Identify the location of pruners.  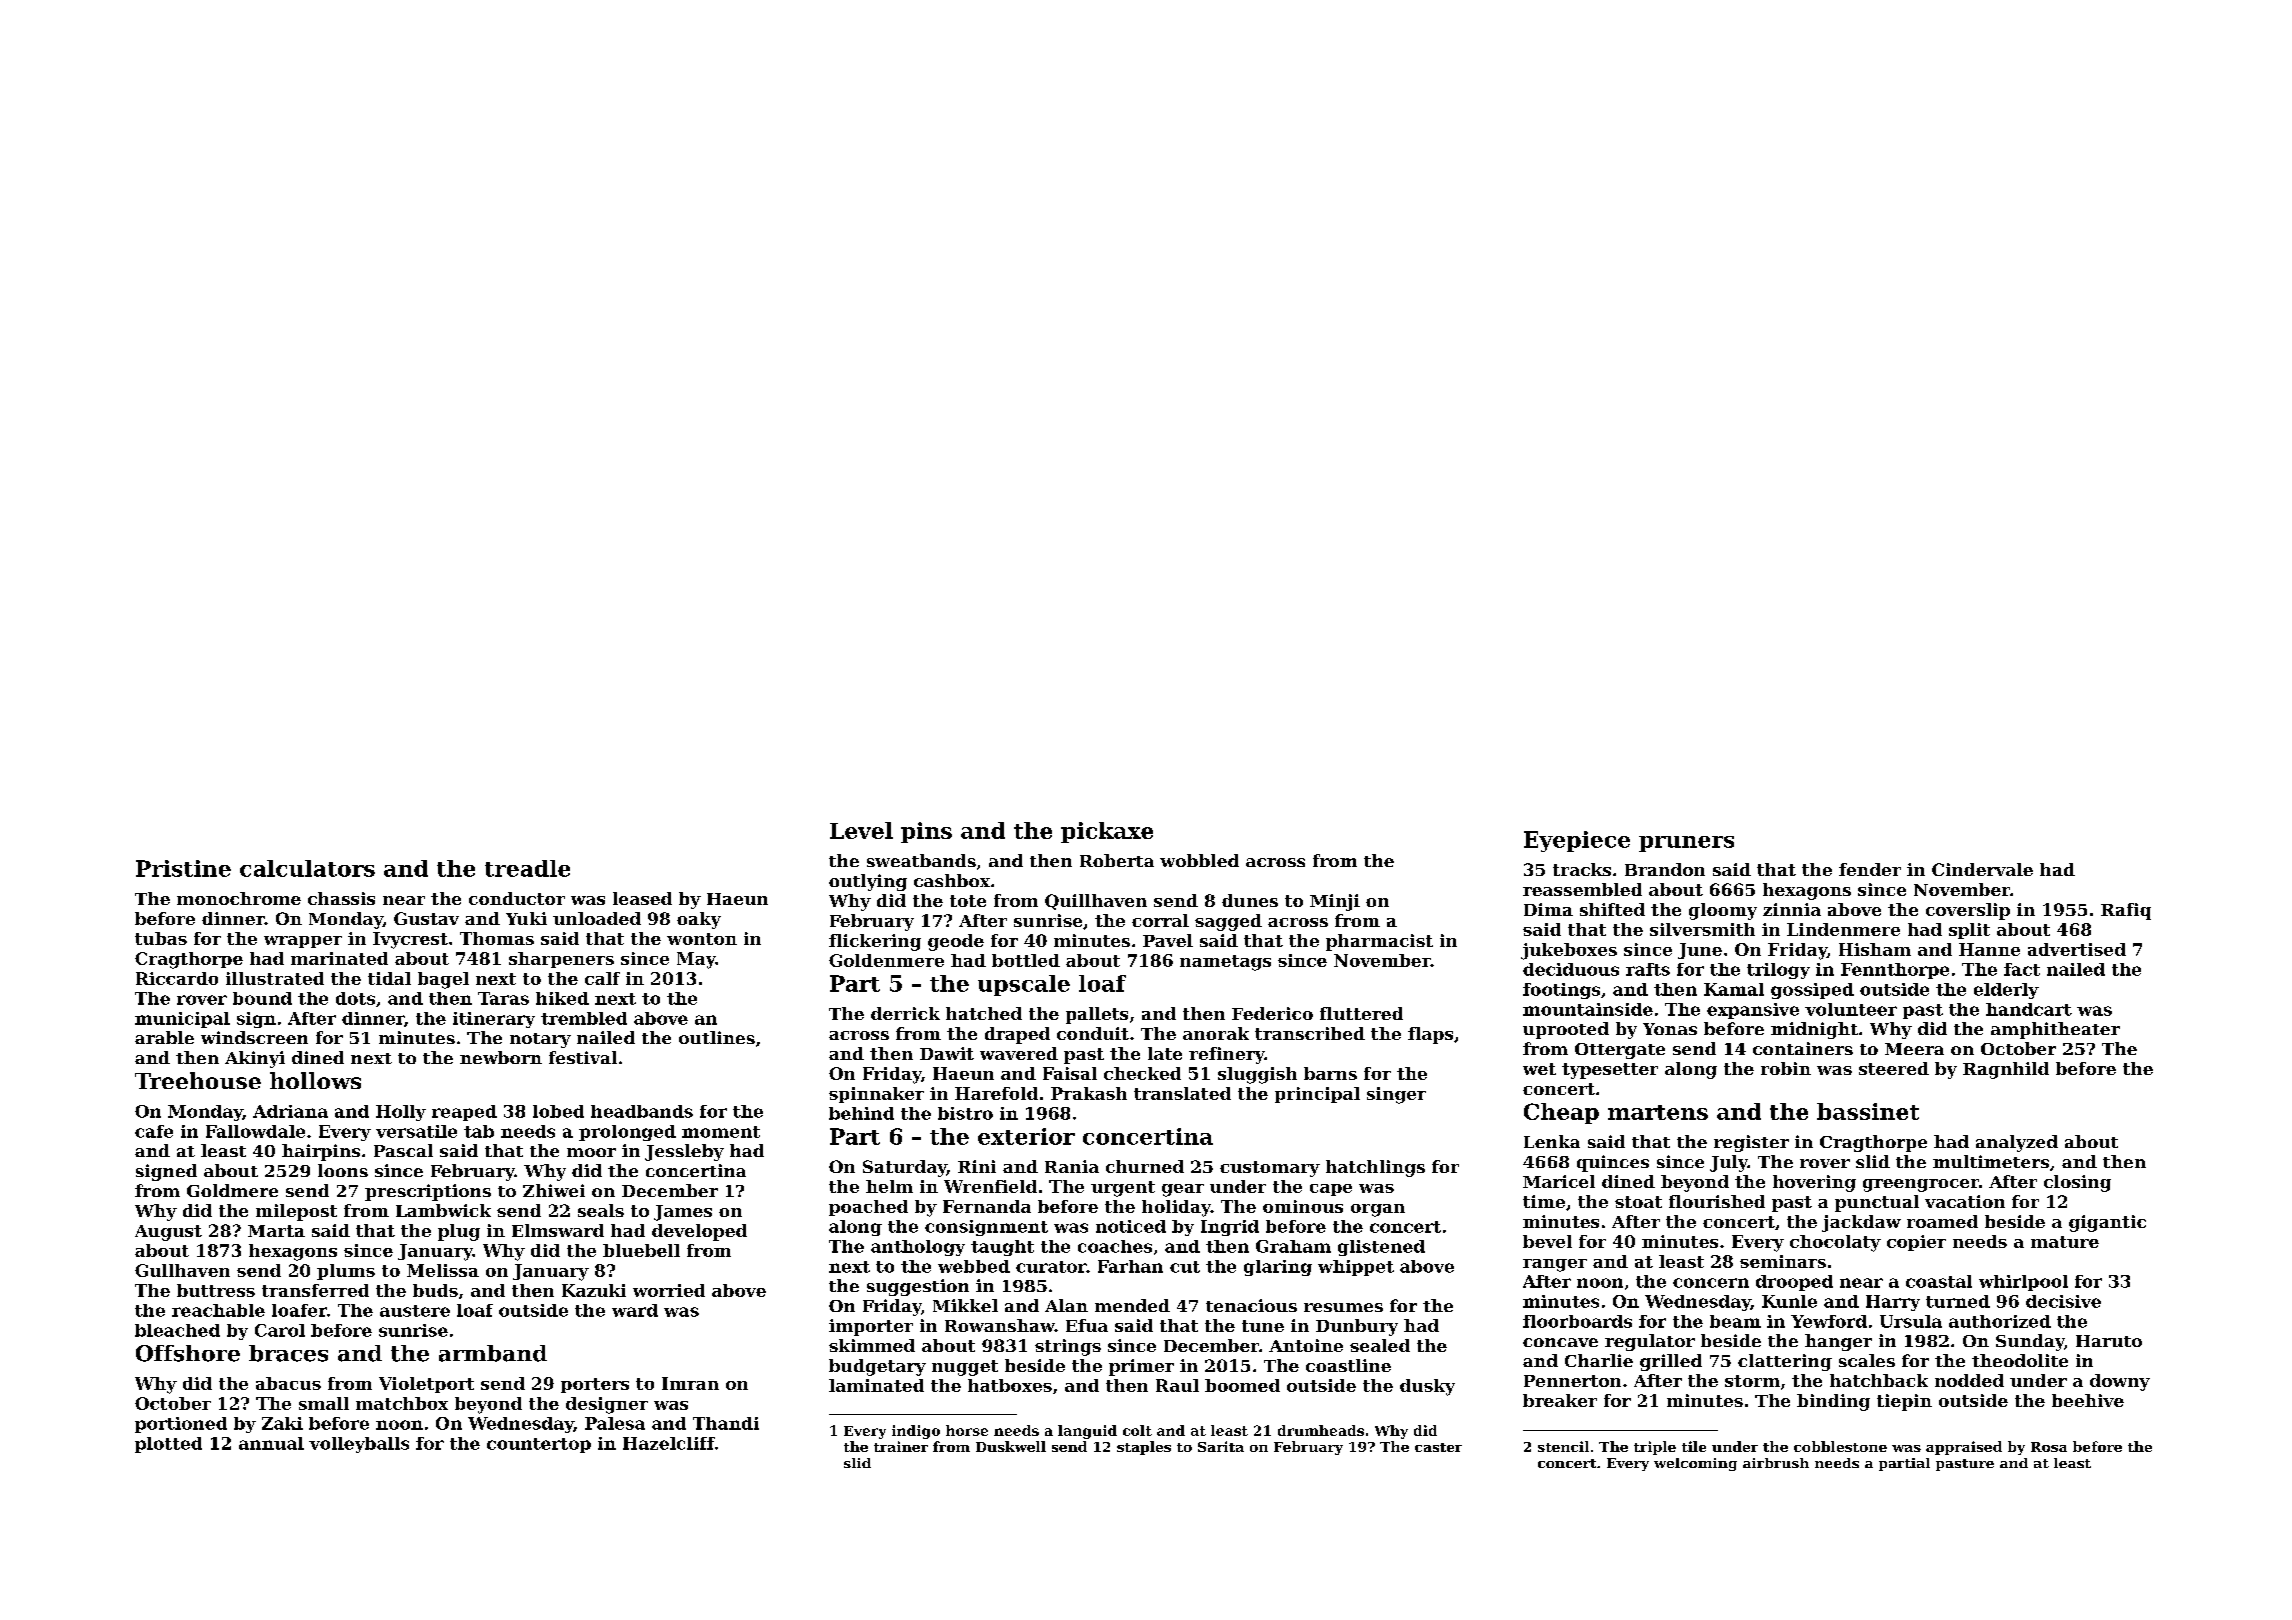
(1686, 844).
